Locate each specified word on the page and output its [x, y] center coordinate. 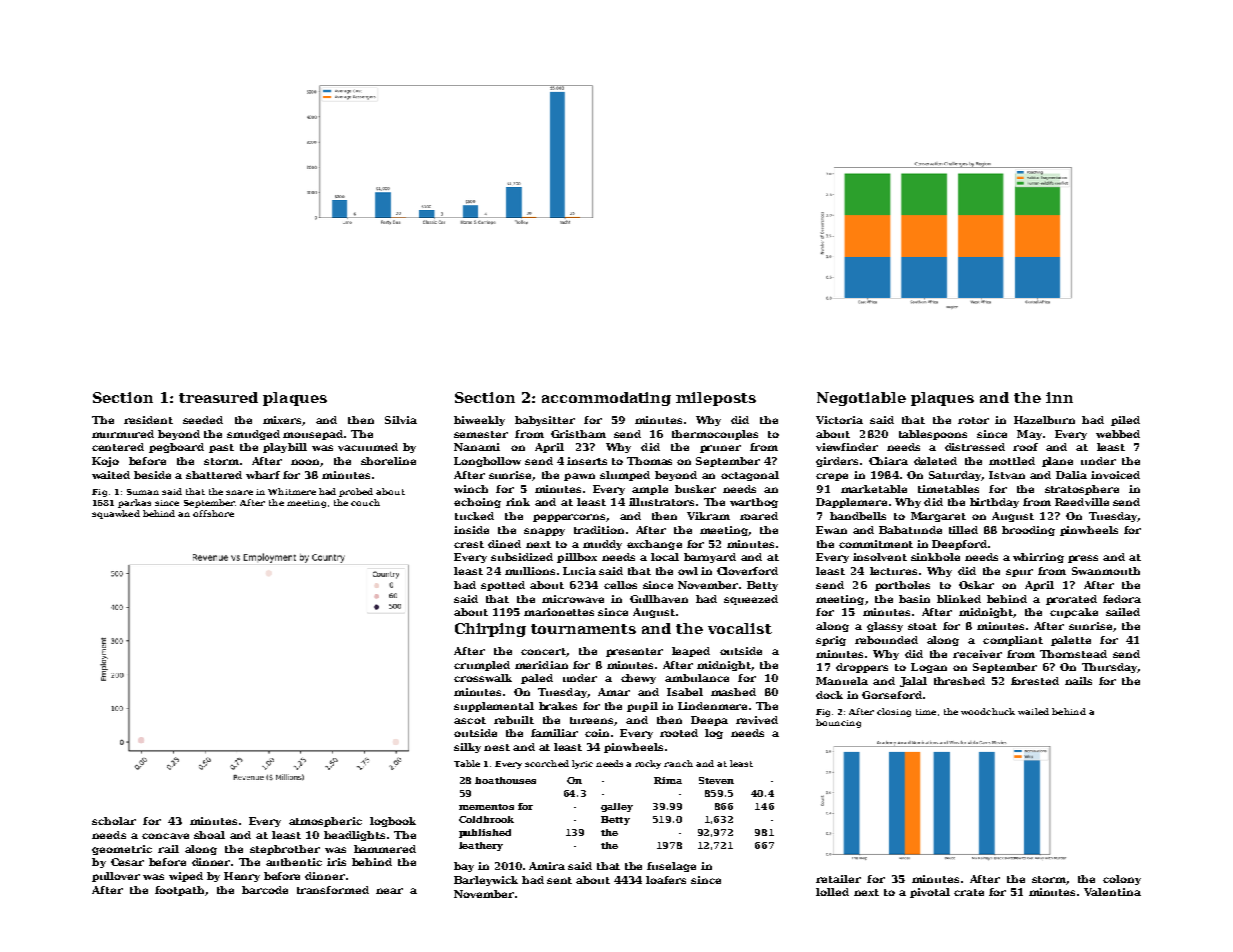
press [1083, 559]
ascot [470, 720]
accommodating [606, 399]
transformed [333, 890]
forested [1035, 681]
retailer [838, 879]
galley [617, 807]
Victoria [839, 420]
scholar [114, 821]
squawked [116, 514]
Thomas [649, 461]
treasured [218, 397]
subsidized [522, 557]
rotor [973, 420]
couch [365, 502]
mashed [733, 692]
